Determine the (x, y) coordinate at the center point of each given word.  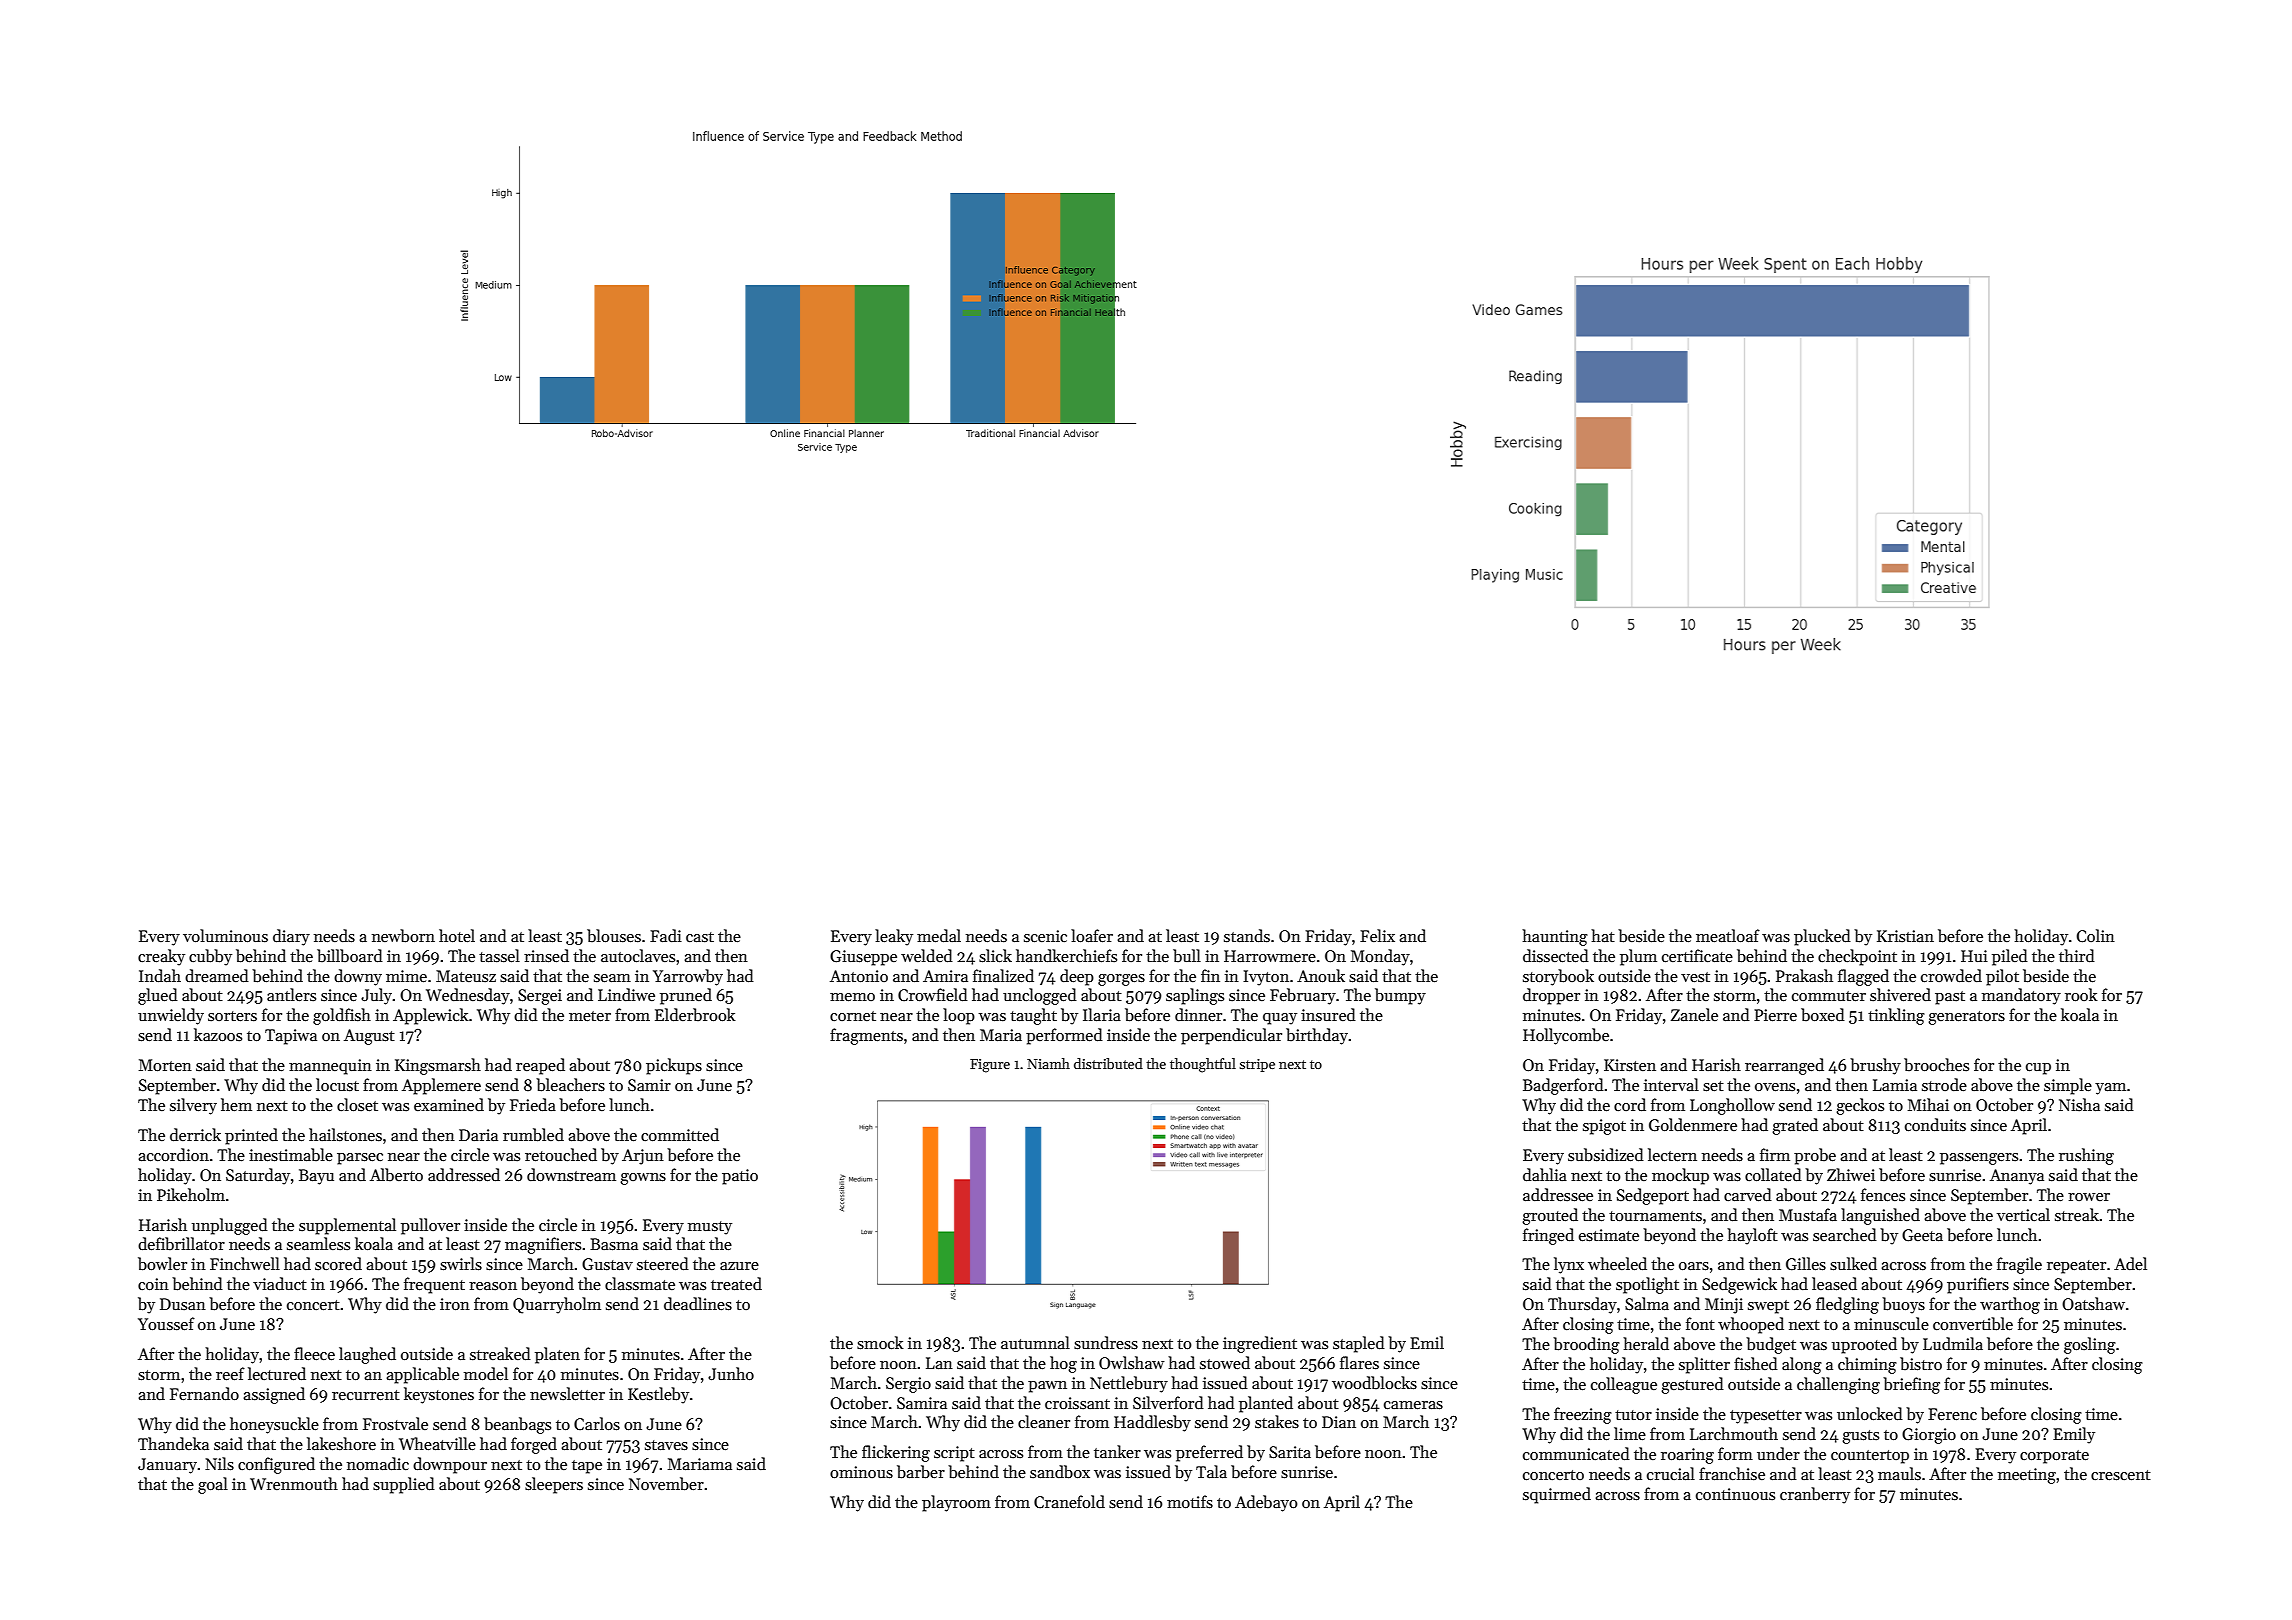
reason (493, 1286)
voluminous (225, 935)
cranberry (1815, 1495)
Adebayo (1266, 1503)
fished (1756, 1364)
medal (939, 935)
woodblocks (1374, 1383)
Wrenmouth (294, 1483)
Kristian (1905, 936)
